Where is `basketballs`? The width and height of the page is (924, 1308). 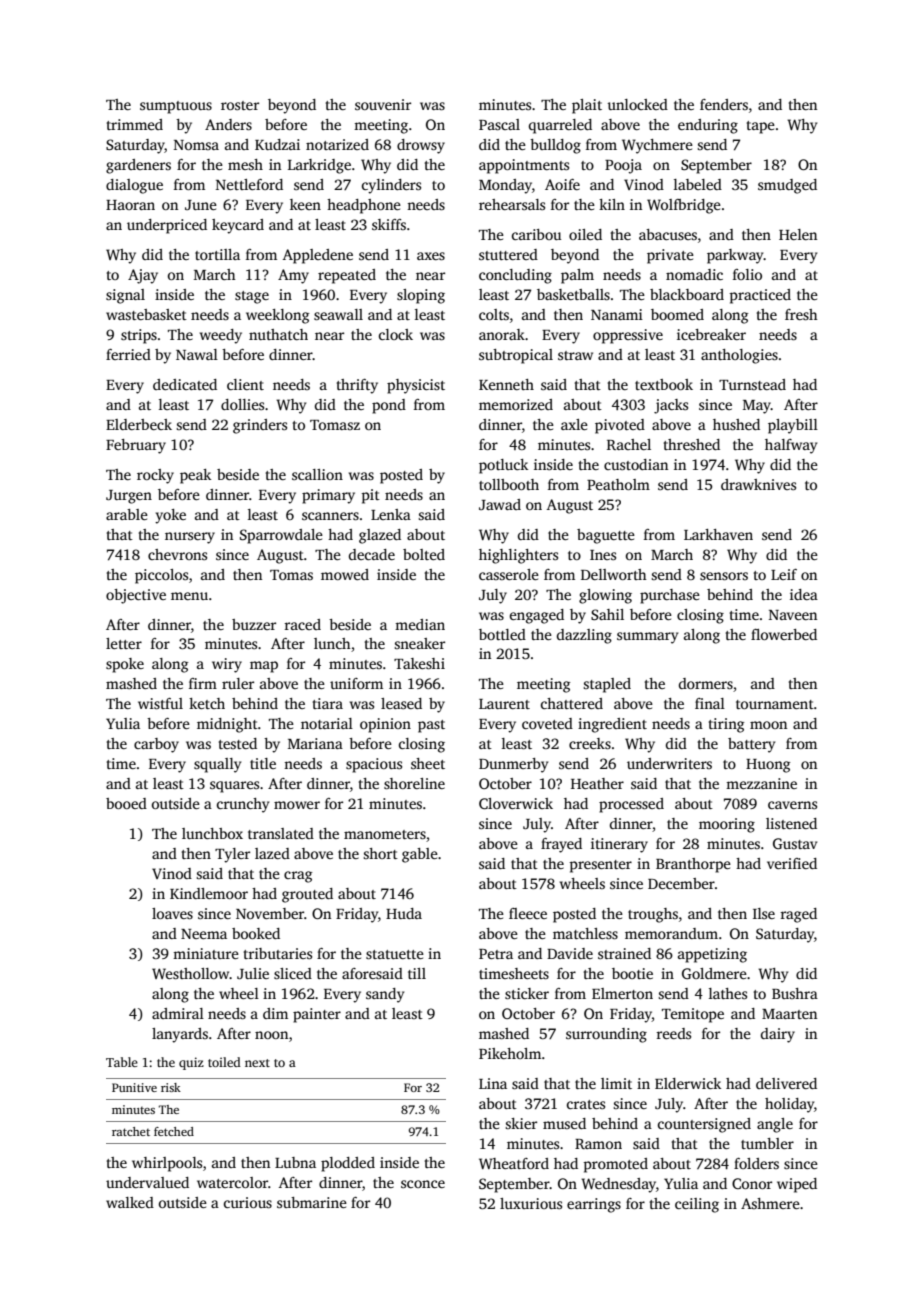 basketballs is located at coordinates (573, 294).
